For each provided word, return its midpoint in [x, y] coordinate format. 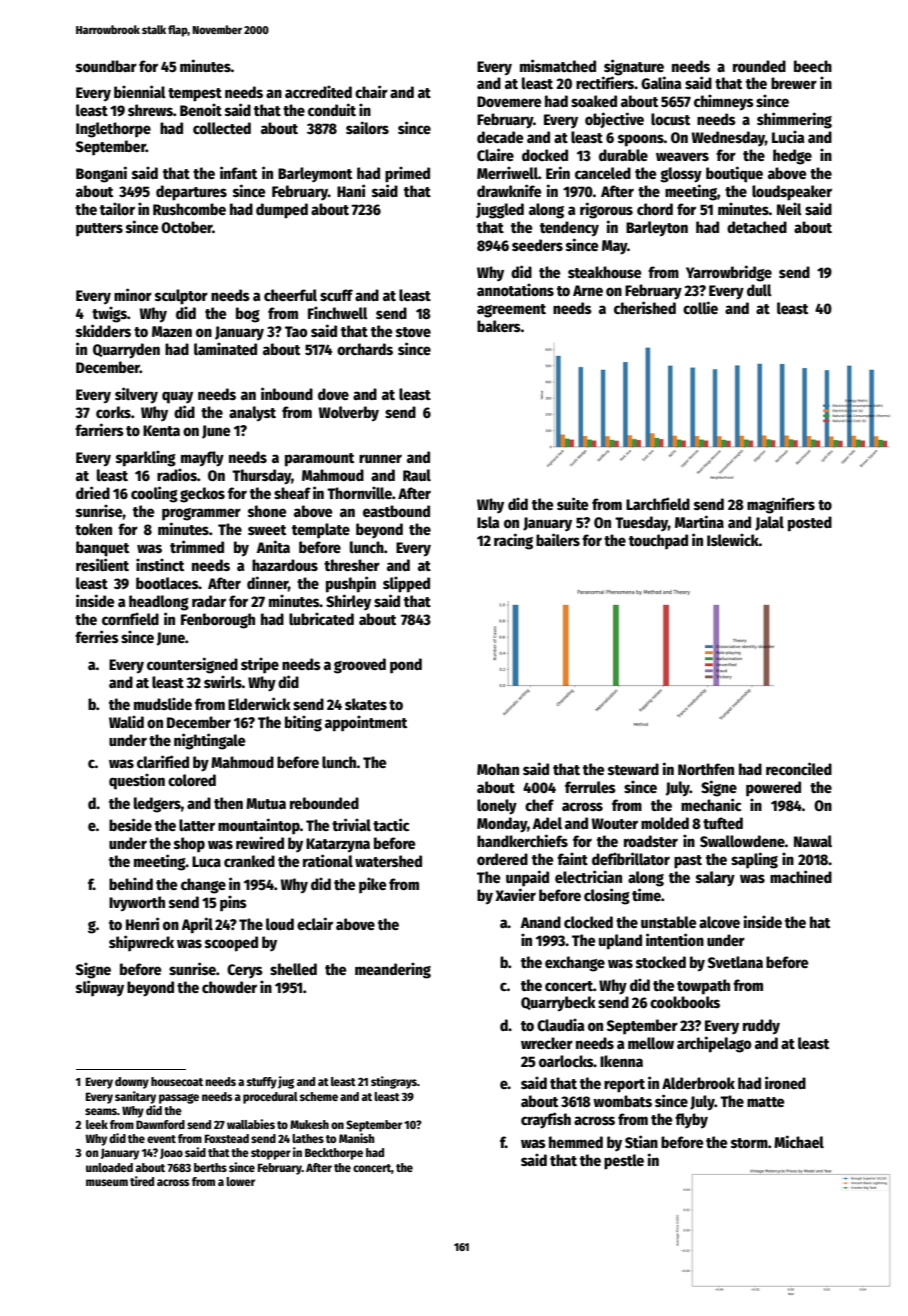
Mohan [498, 769]
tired [142, 1181]
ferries [97, 636]
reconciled [799, 768]
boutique [734, 174]
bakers [499, 326]
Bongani [101, 174]
